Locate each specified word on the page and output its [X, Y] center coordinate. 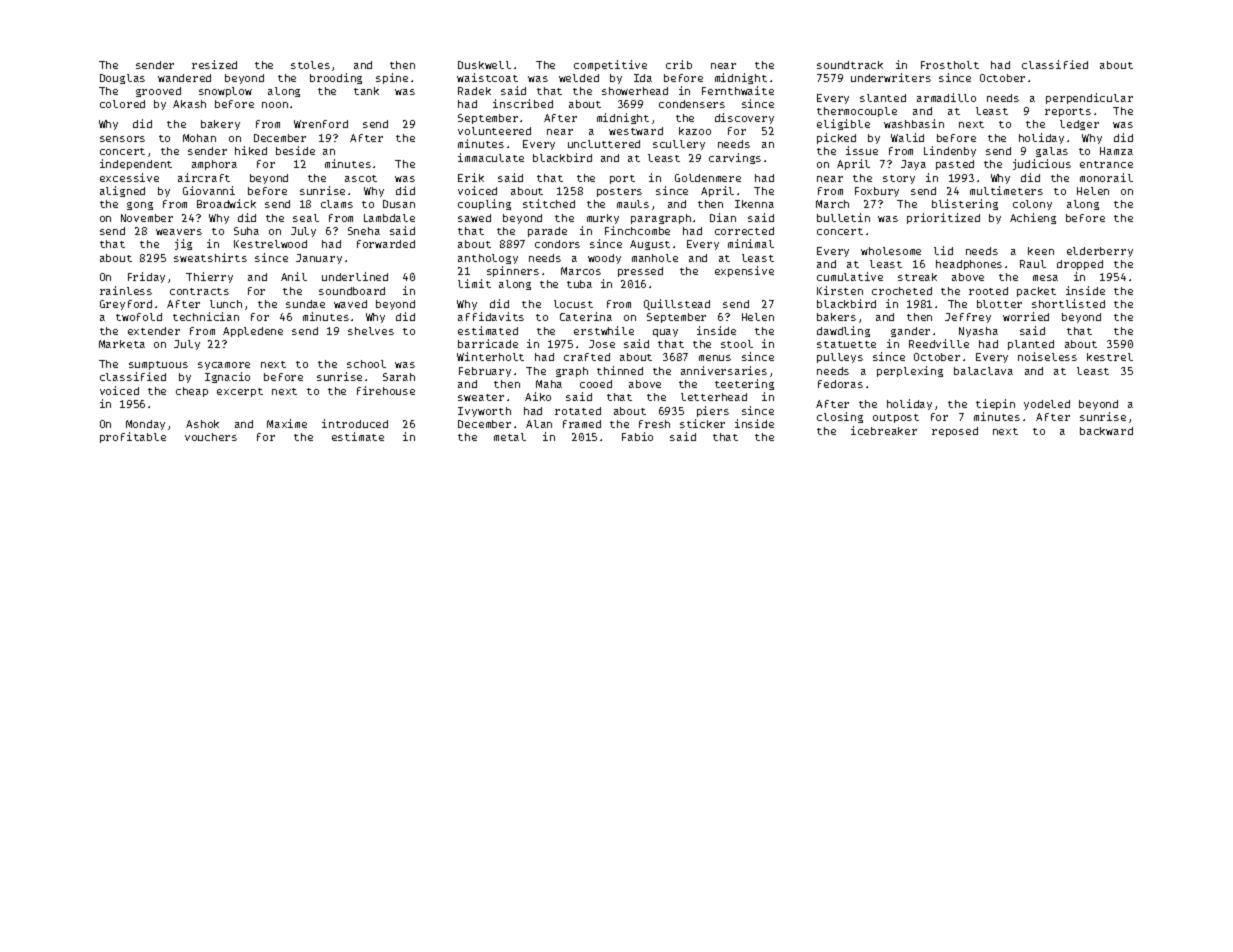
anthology [488, 259]
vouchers [211, 437]
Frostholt [950, 65]
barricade [488, 343]
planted [1031, 345]
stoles [310, 65]
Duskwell [484, 65]
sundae [305, 304]
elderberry [1100, 252]
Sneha [364, 231]
